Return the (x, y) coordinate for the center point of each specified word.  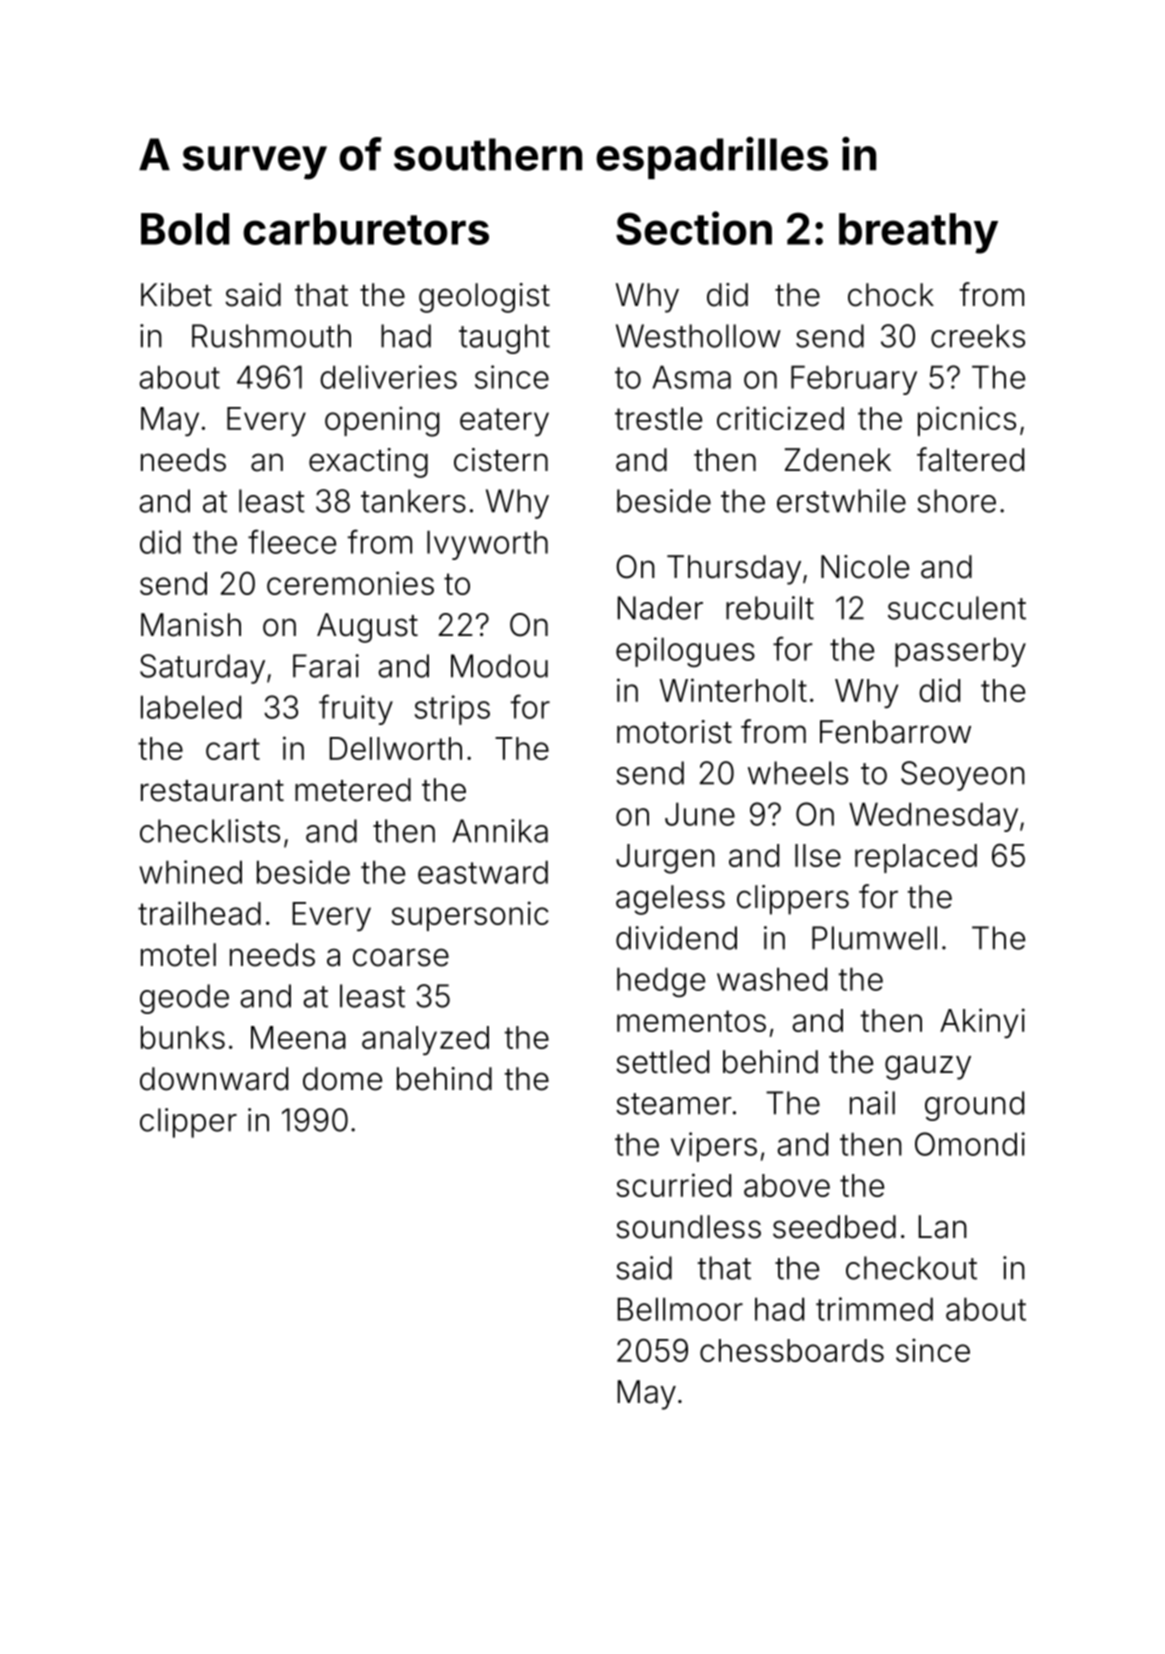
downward (214, 1079)
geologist (484, 298)
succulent (957, 608)
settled (662, 1062)
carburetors (366, 229)
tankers (413, 501)
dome (342, 1079)
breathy (918, 233)
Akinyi (982, 1023)
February (854, 380)
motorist (674, 732)
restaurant (212, 791)
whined (190, 872)
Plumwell (874, 938)
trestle (658, 418)
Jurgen (665, 859)
